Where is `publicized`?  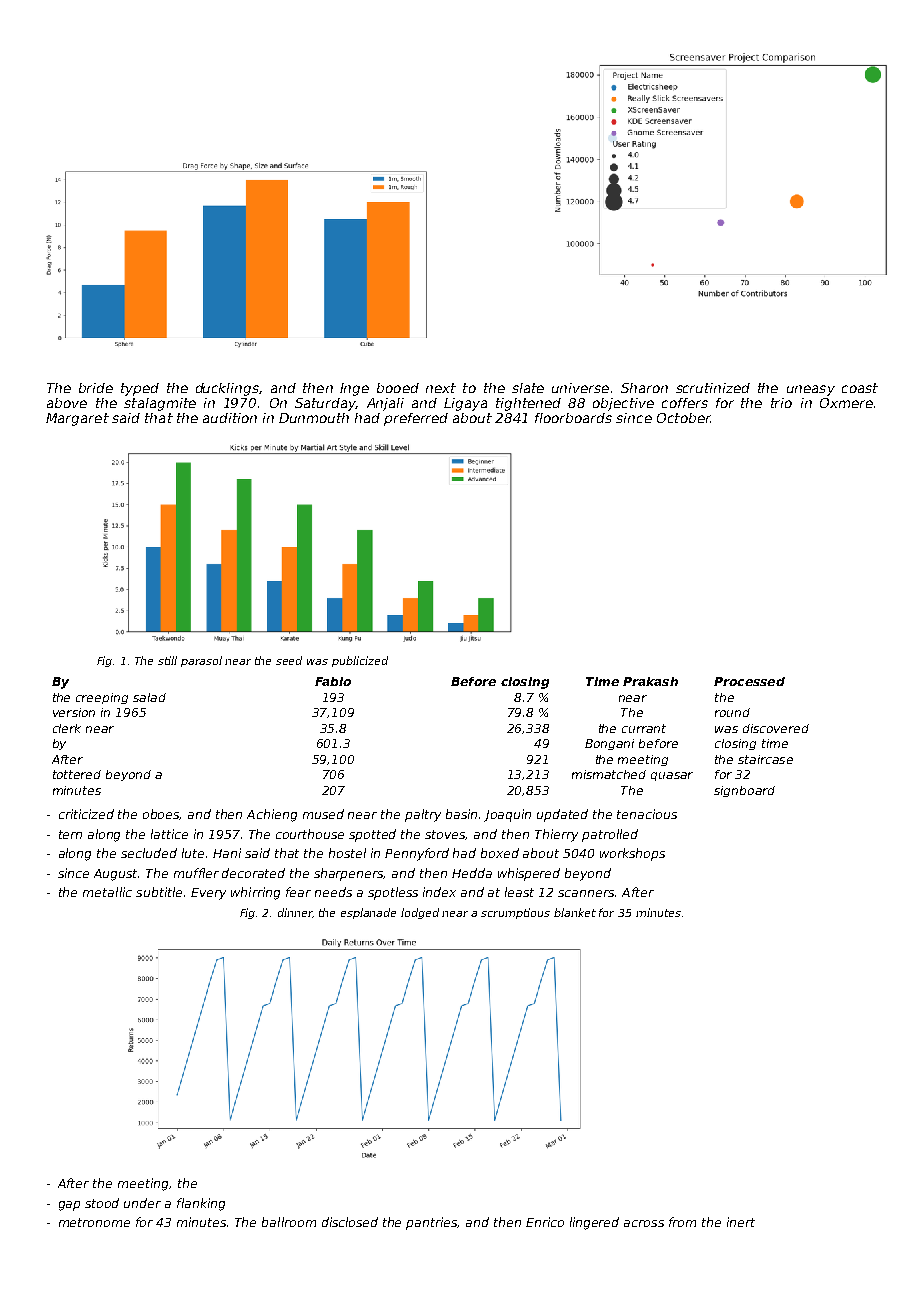 publicized is located at coordinates (360, 661).
